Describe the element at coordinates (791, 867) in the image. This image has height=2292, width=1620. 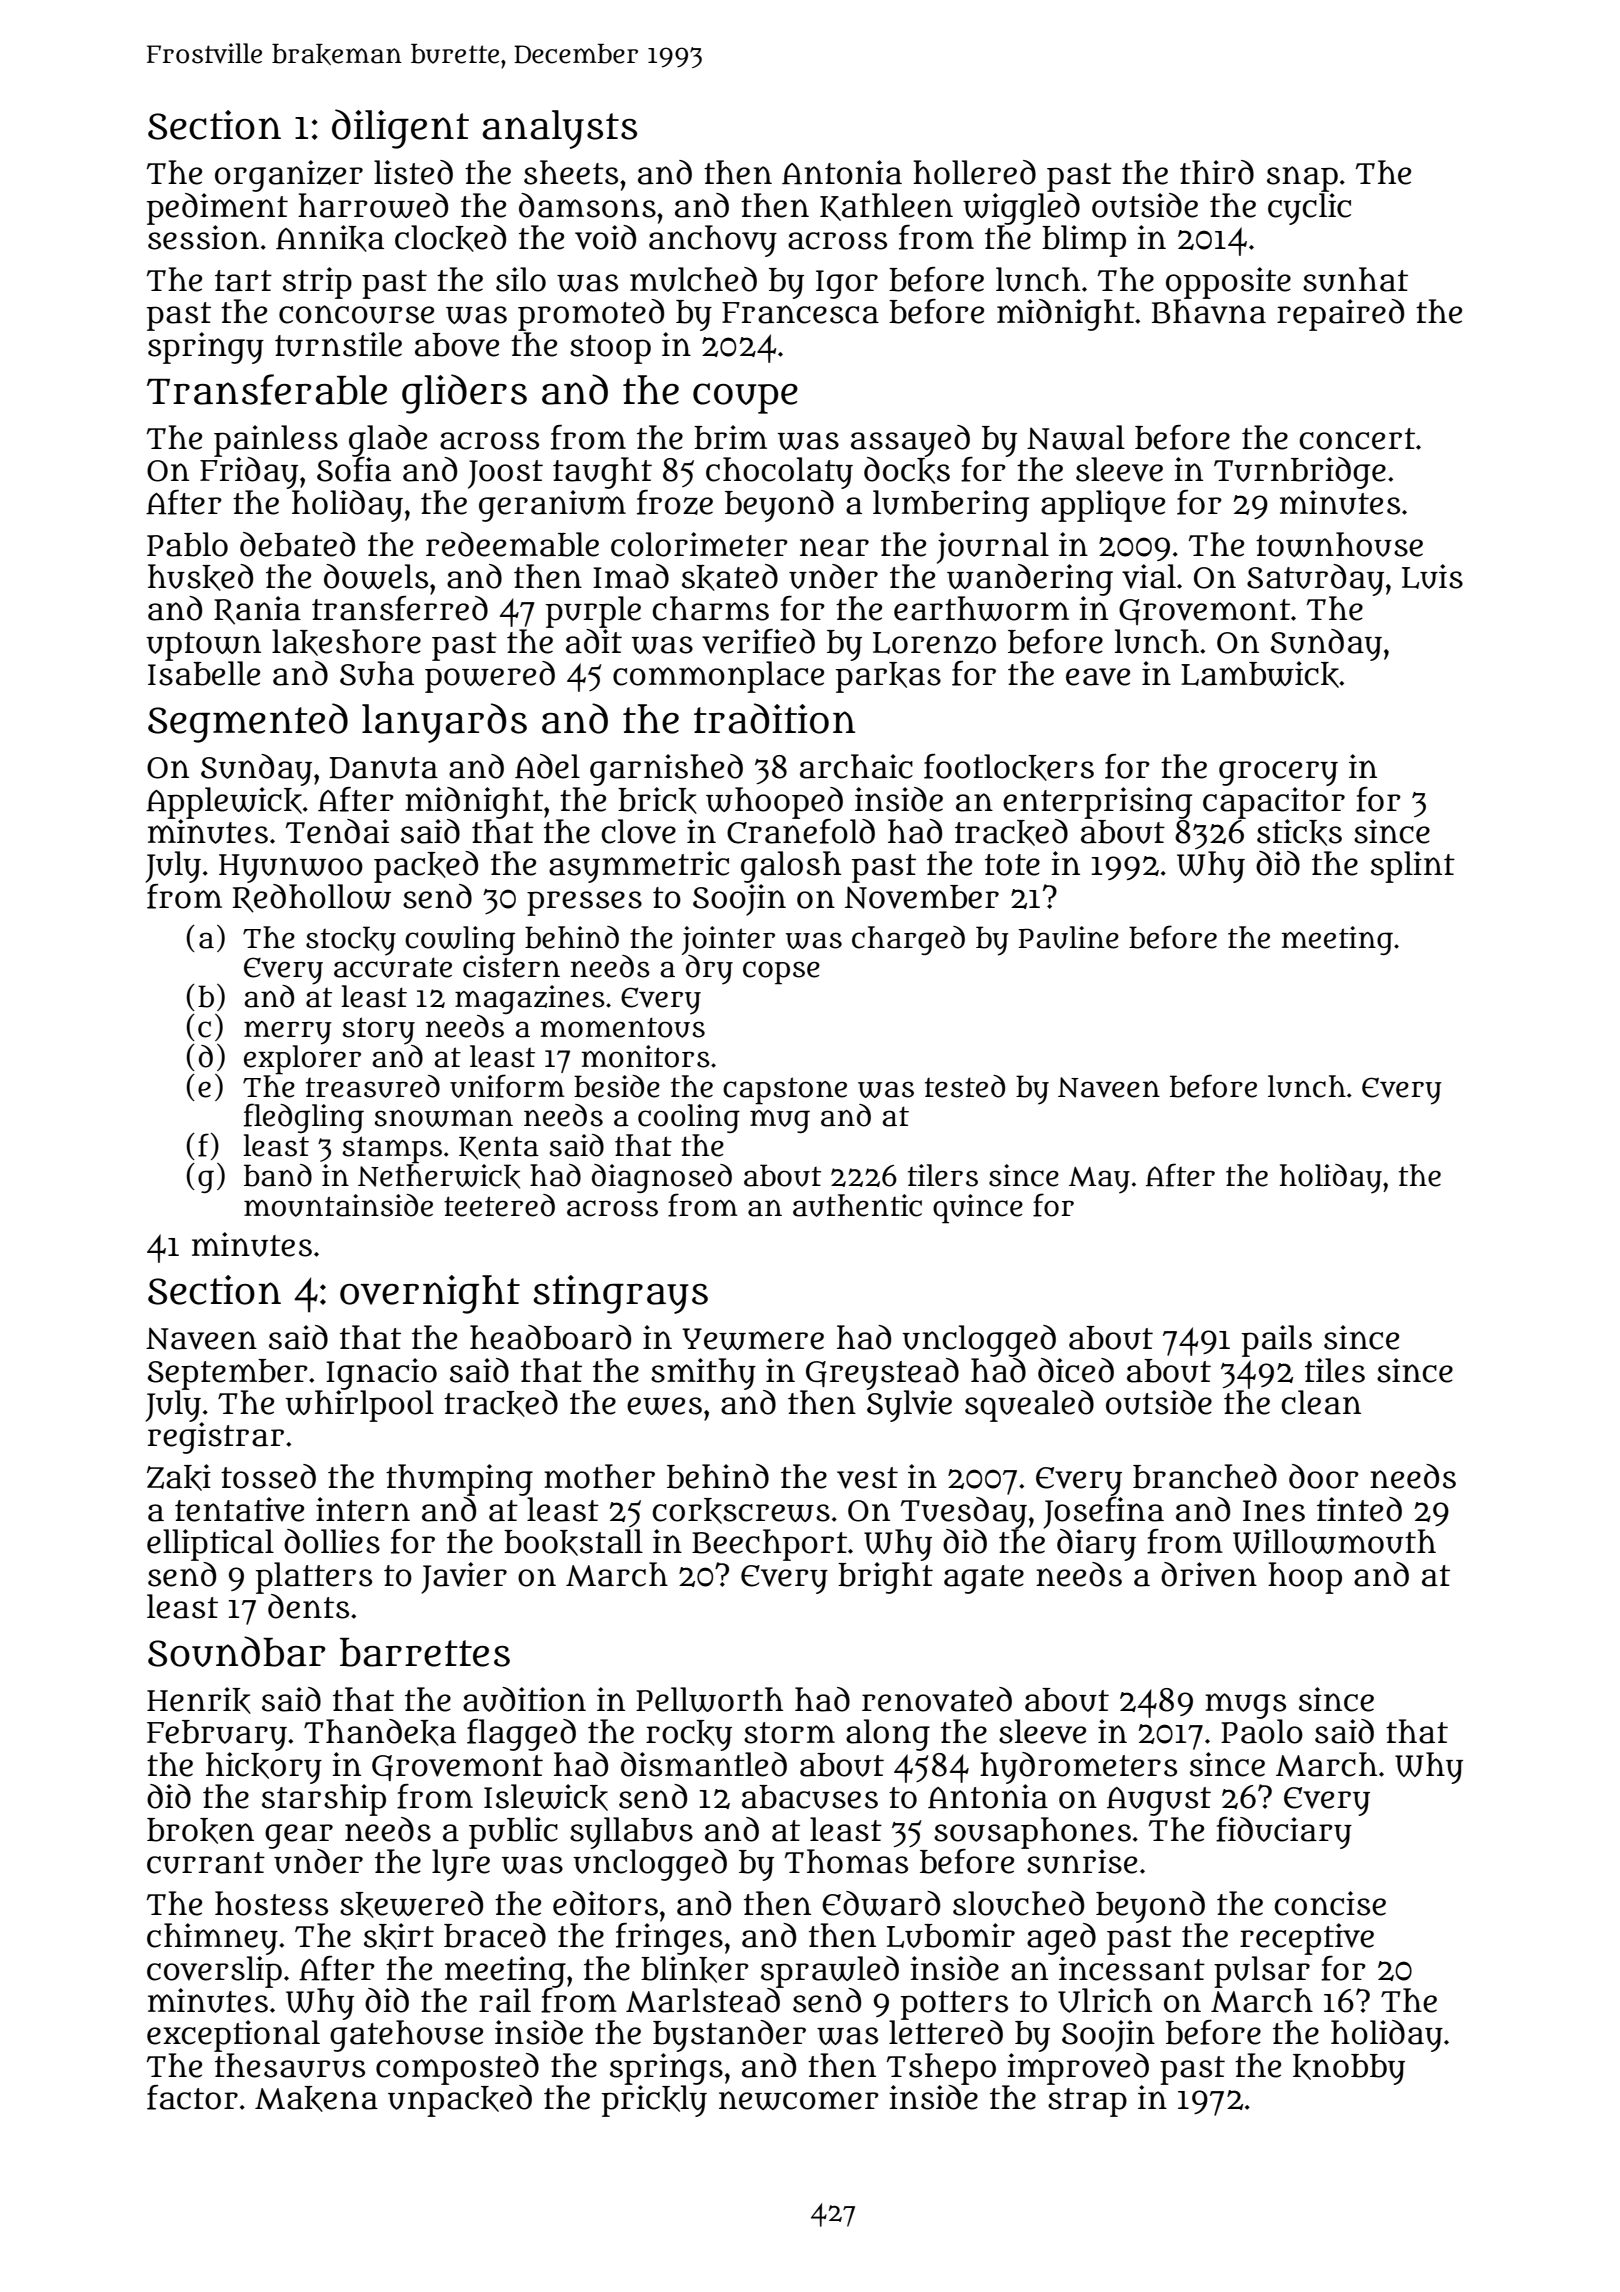
I see `galosh` at that location.
